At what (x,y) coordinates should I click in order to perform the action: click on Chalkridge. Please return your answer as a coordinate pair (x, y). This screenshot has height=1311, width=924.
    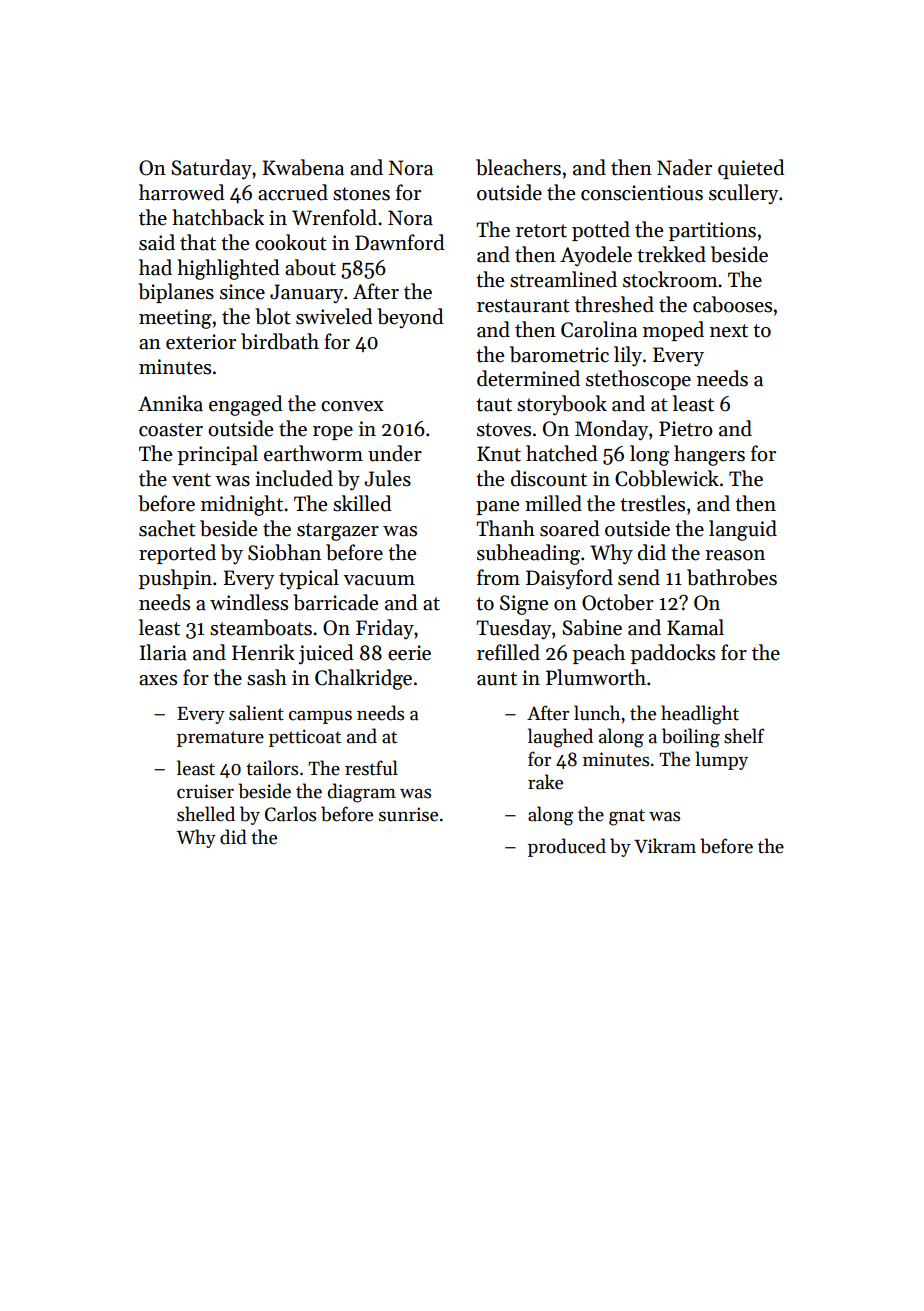
    Looking at the image, I should click on (363, 679).
